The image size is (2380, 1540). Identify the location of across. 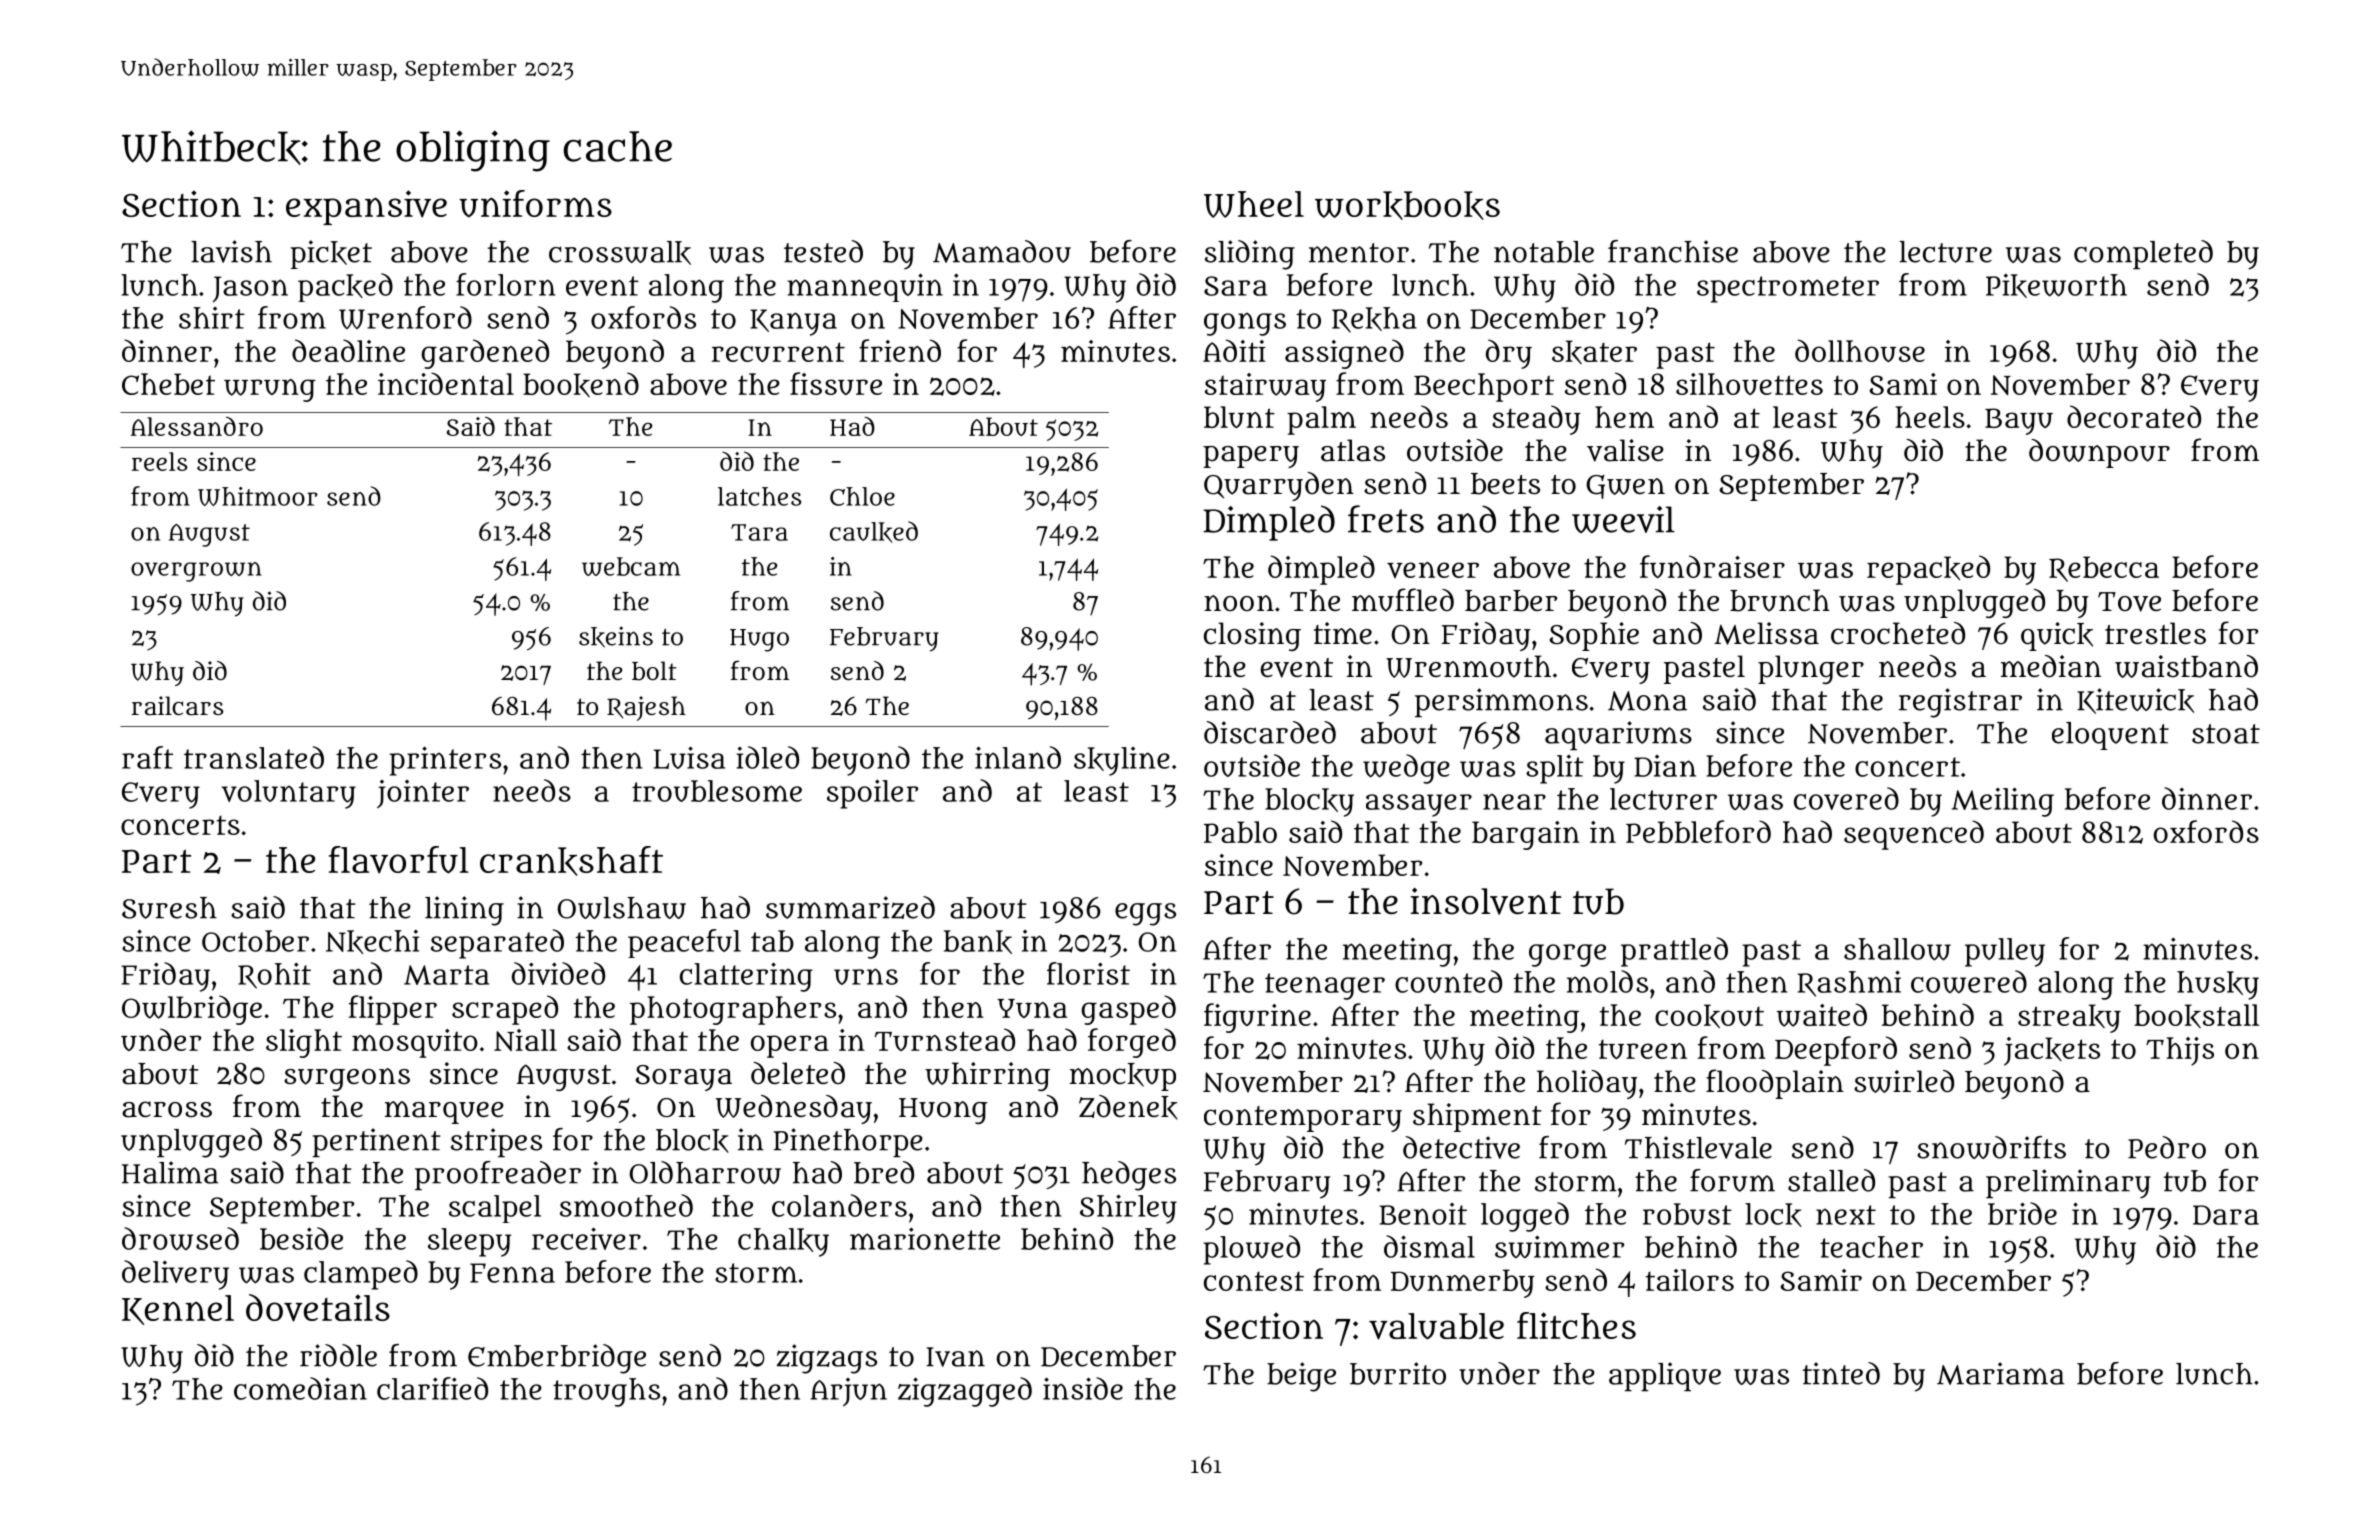
(167, 1109).
